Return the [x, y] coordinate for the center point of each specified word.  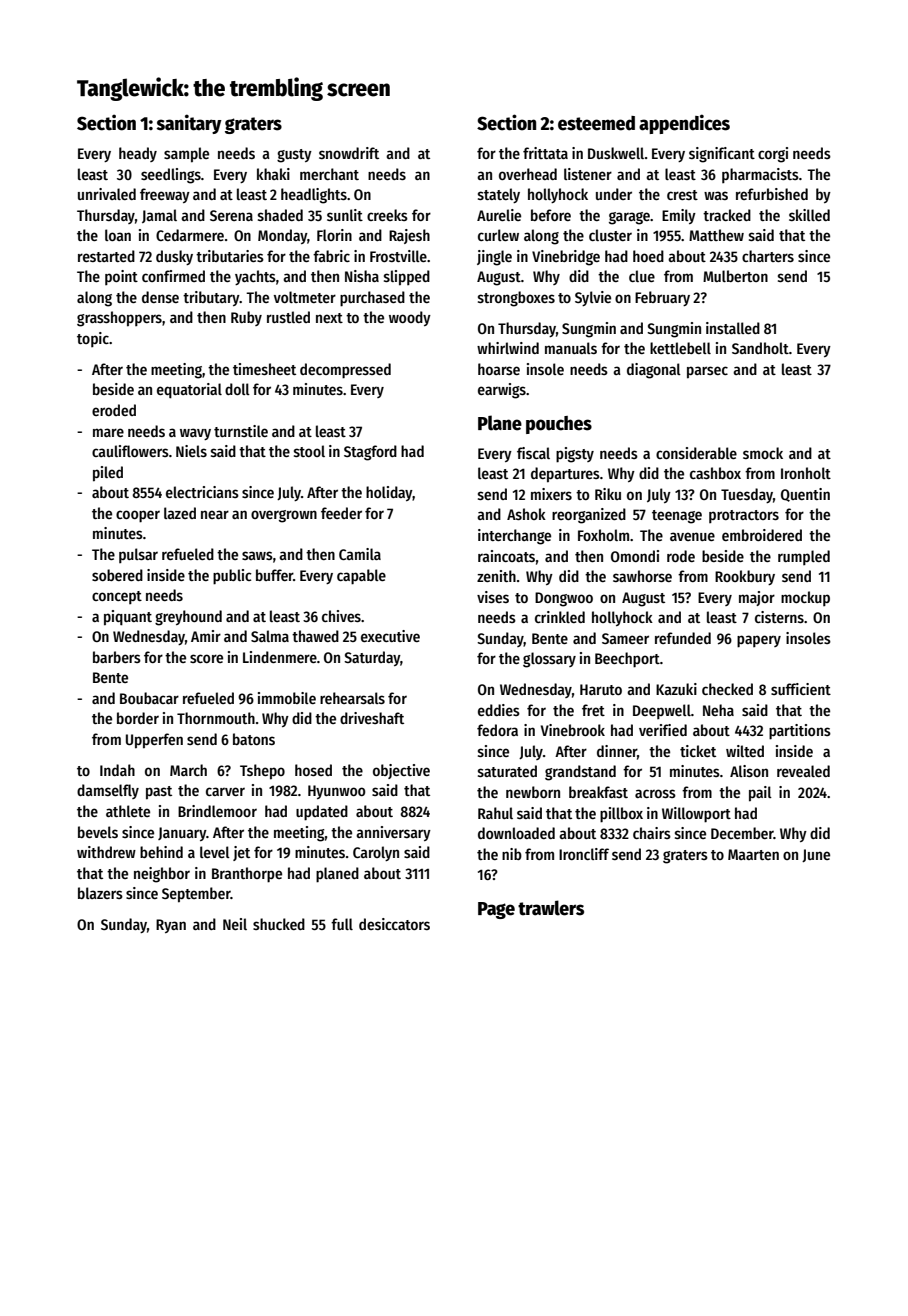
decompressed [345, 371]
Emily [679, 216]
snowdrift [349, 153]
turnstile [241, 431]
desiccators [394, 924]
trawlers [551, 908]
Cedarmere [190, 235]
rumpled [804, 557]
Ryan [171, 926]
